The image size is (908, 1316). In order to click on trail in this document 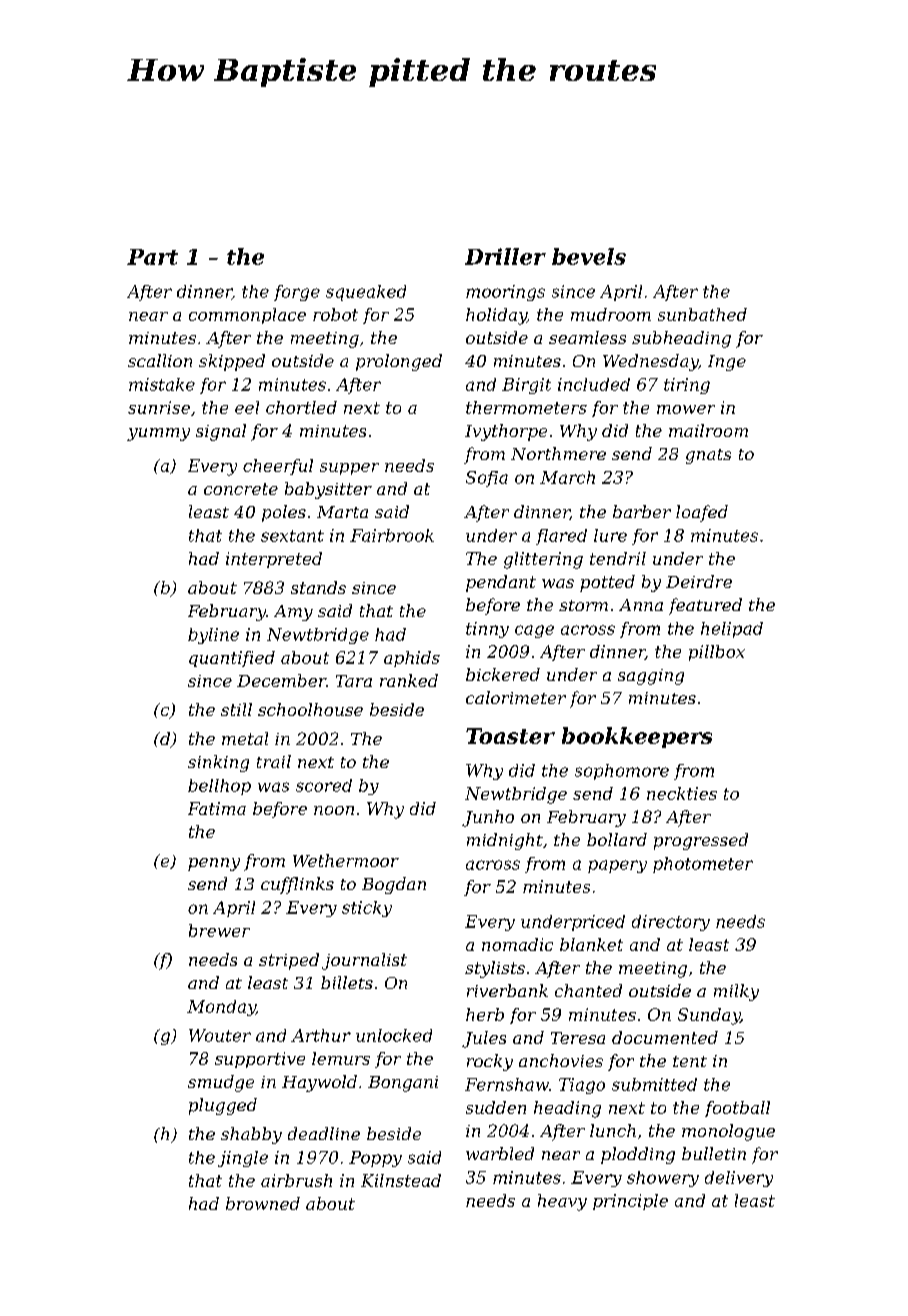, I will do `click(274, 761)`.
